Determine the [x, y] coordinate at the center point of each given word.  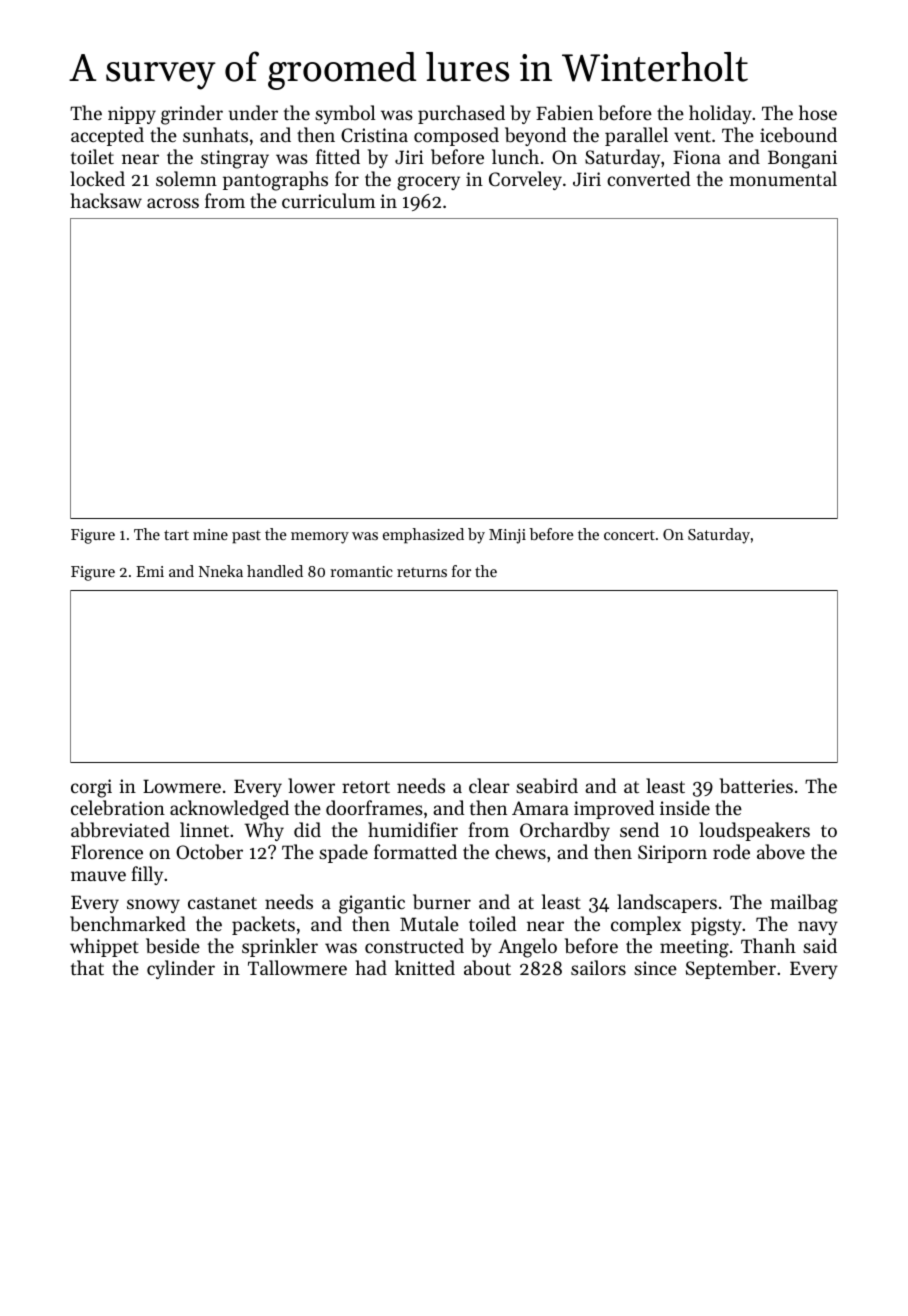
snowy [153, 906]
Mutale [429, 923]
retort [366, 787]
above [781, 851]
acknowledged [229, 810]
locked [97, 178]
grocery [428, 183]
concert [629, 535]
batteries [756, 786]
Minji [507, 536]
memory [320, 538]
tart [176, 535]
